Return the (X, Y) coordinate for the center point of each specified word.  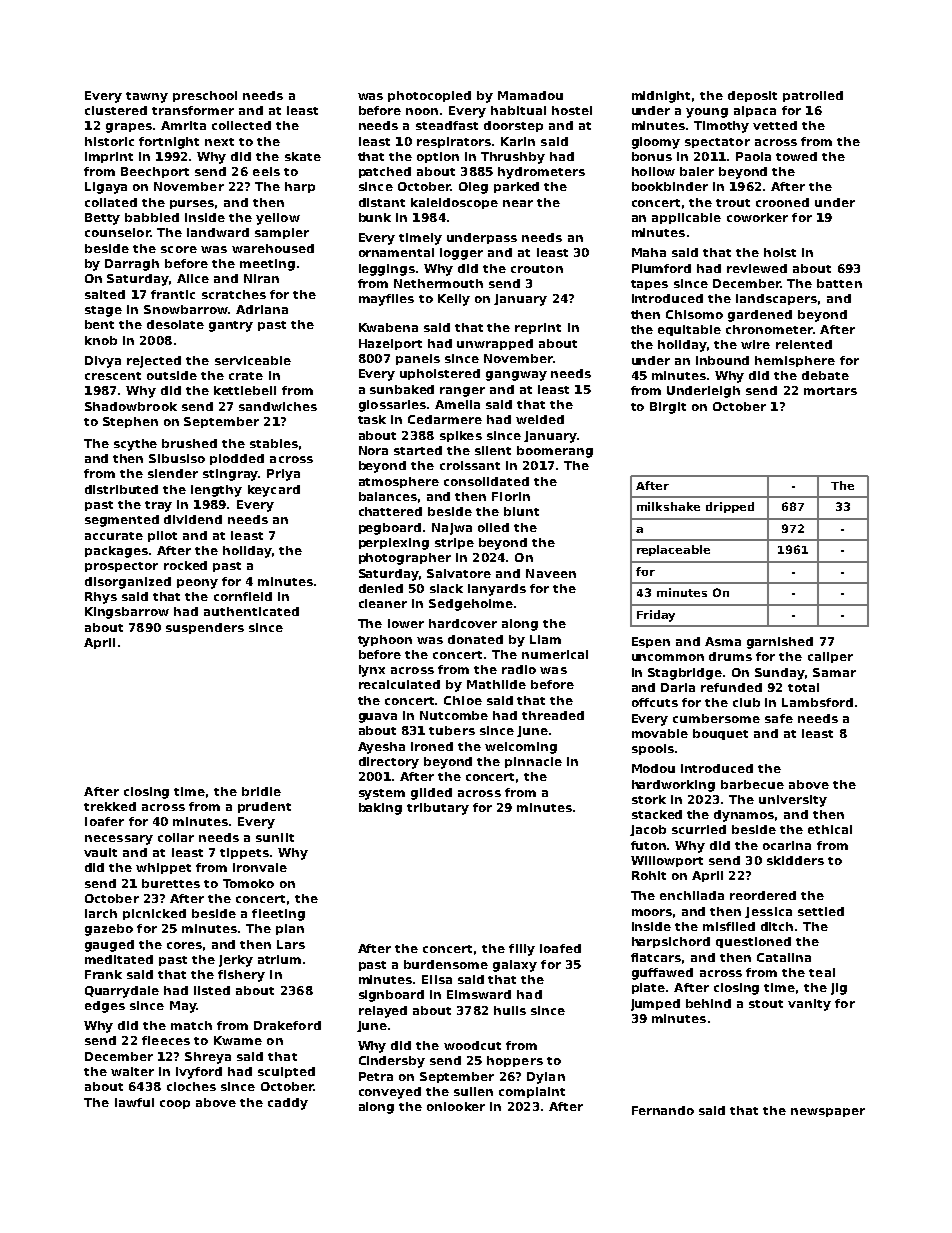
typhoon (385, 641)
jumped (655, 1005)
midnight (661, 97)
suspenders (205, 628)
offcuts (655, 702)
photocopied (429, 96)
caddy (288, 1104)
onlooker (456, 1106)
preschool (205, 96)
